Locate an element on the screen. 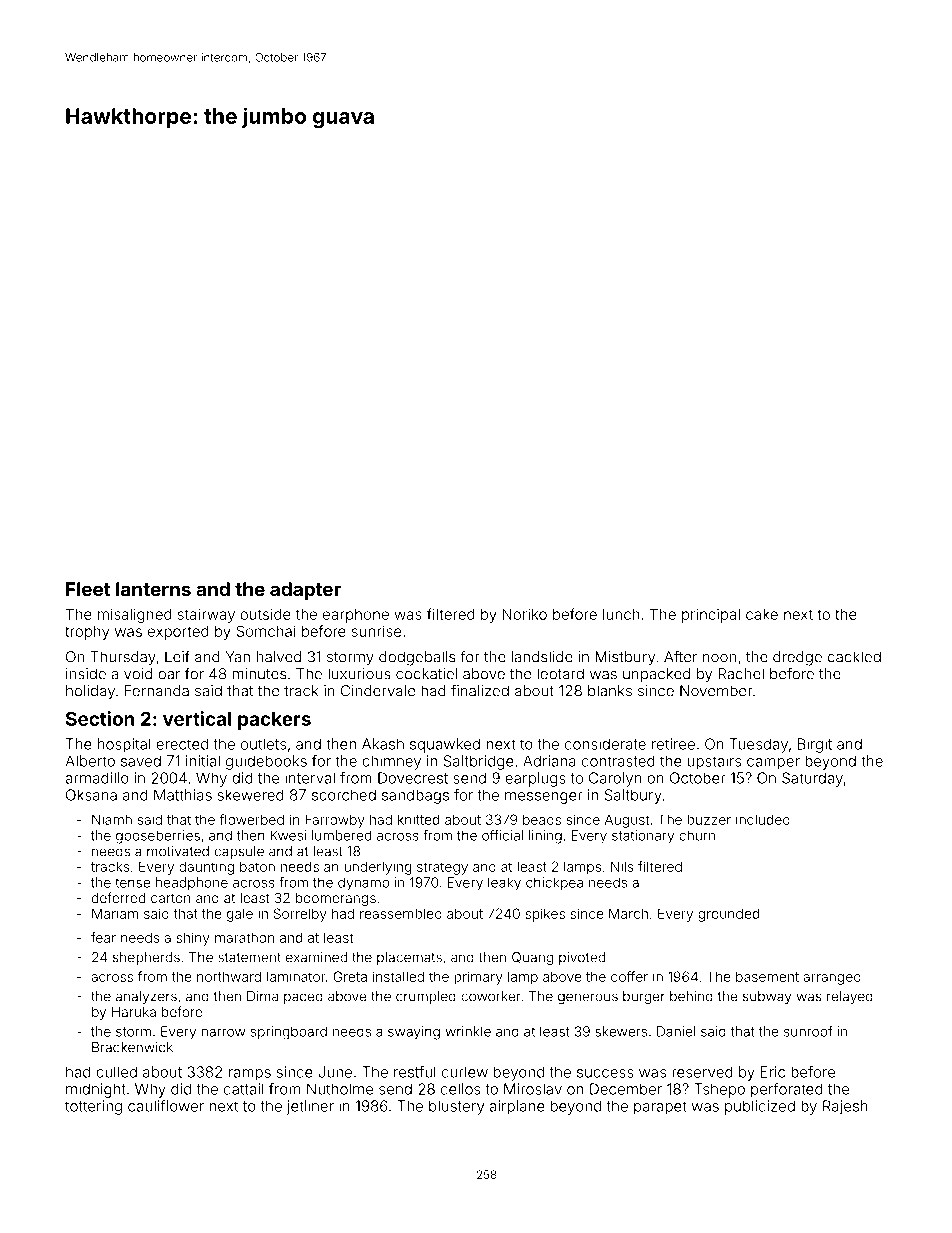 The height and width of the screenshot is (1233, 952). dredge is located at coordinates (797, 658).
